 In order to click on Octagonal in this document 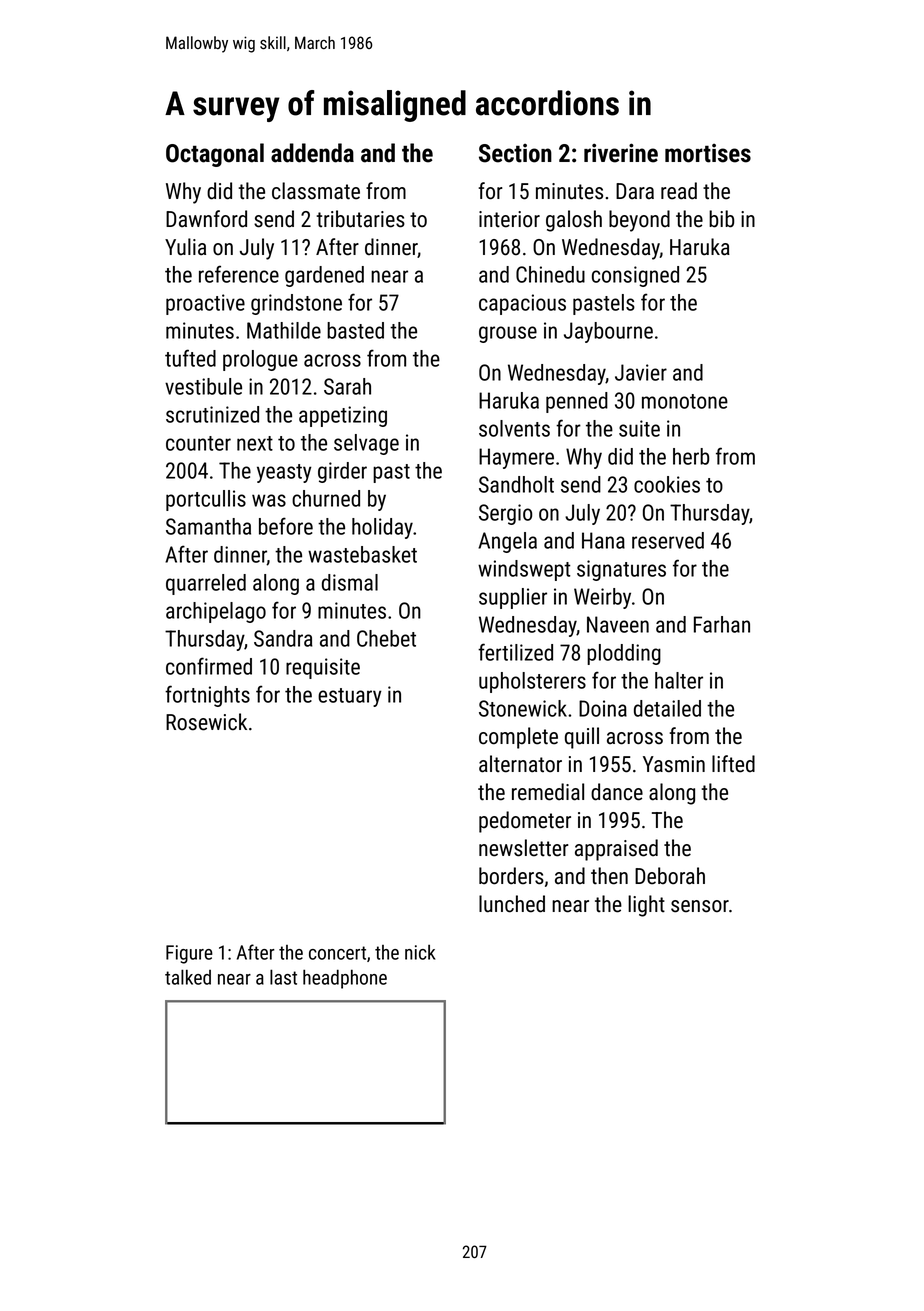, I will do `click(215, 155)`.
